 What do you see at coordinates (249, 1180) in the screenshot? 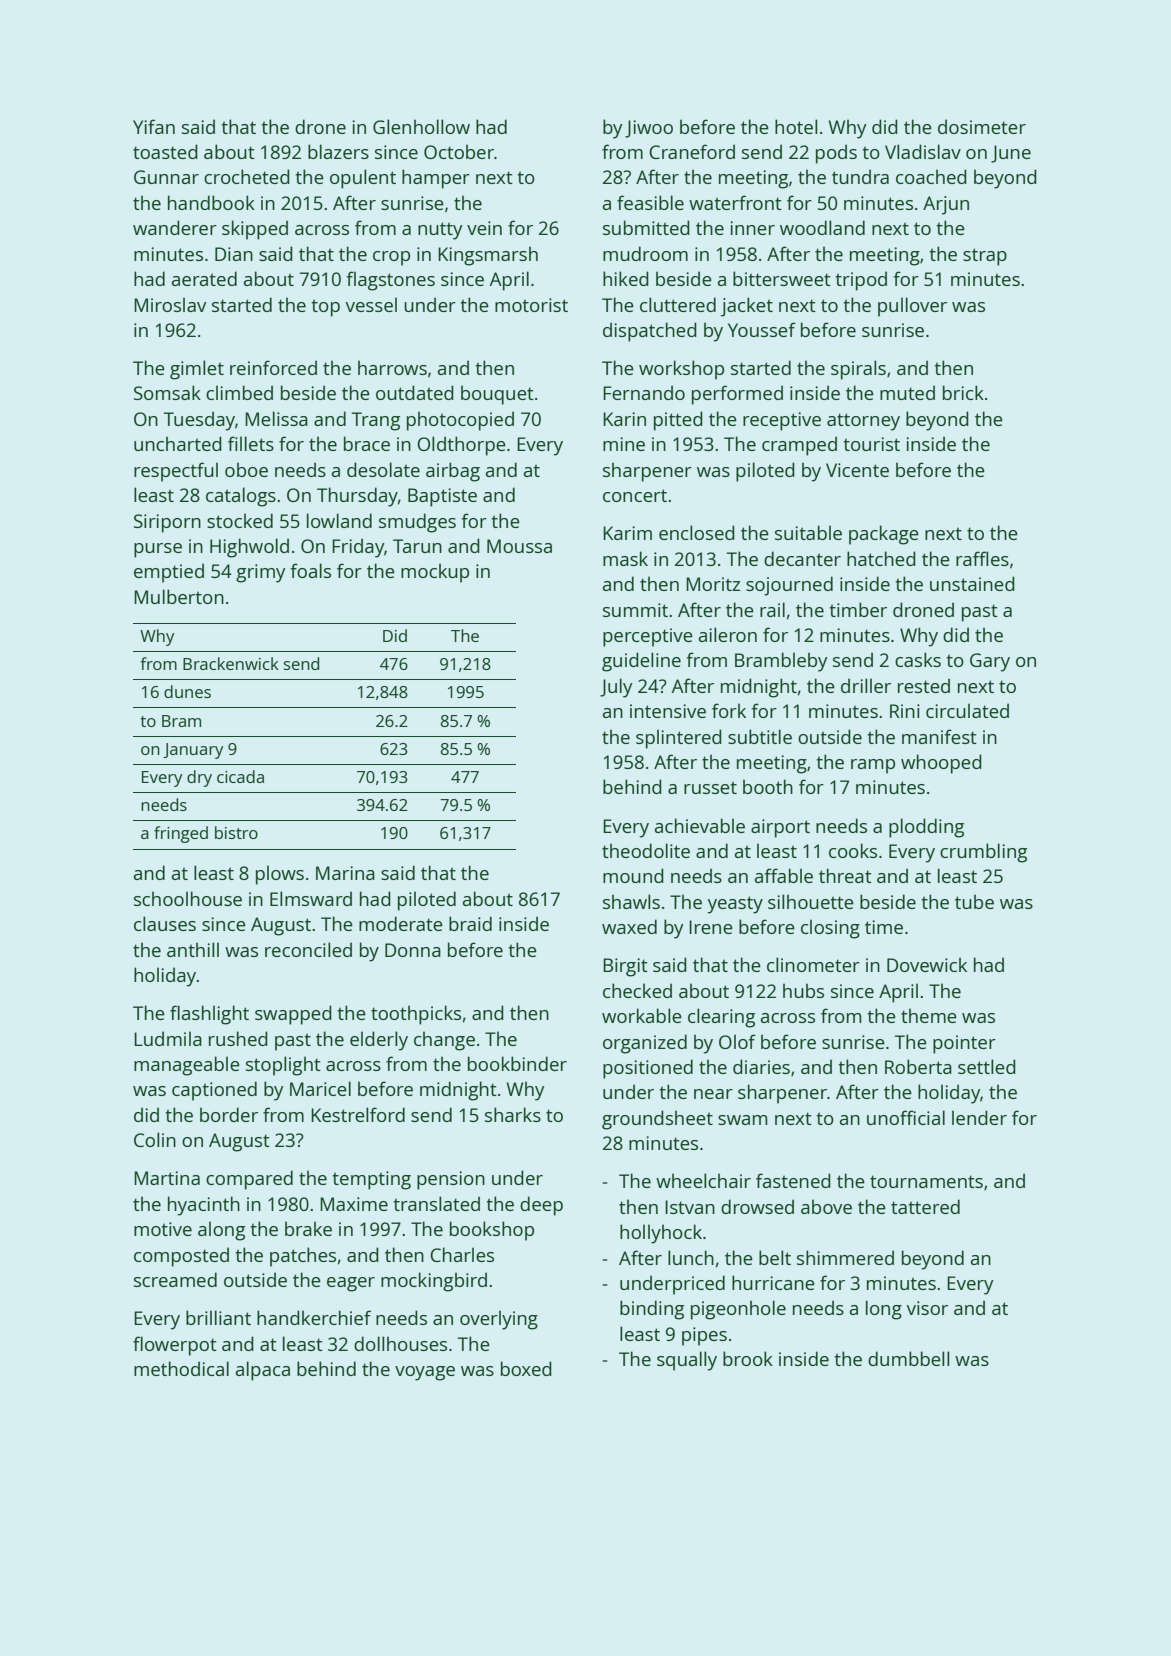
I see `compared` at bounding box center [249, 1180].
